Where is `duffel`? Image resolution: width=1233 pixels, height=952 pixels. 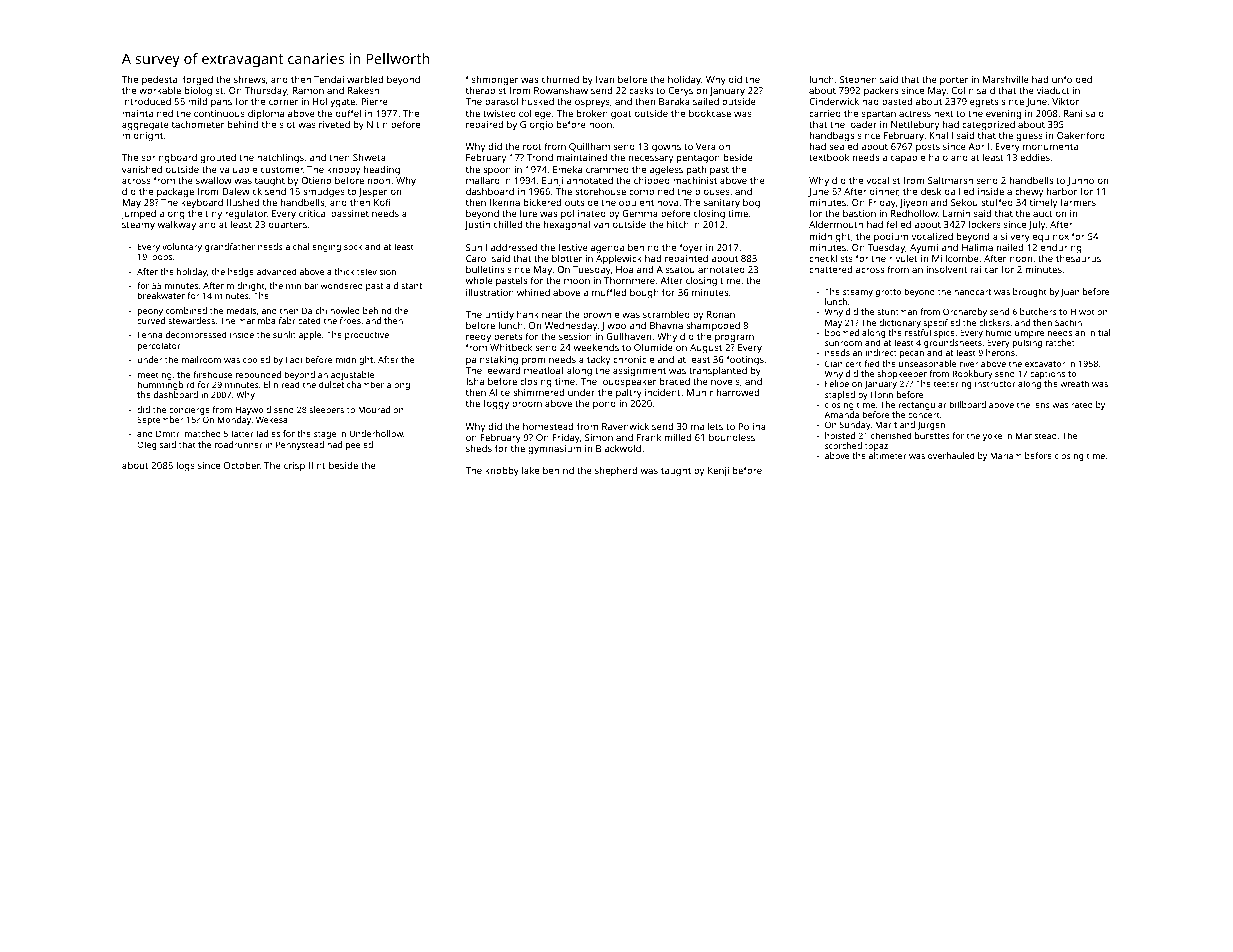
duffel is located at coordinates (348, 113).
